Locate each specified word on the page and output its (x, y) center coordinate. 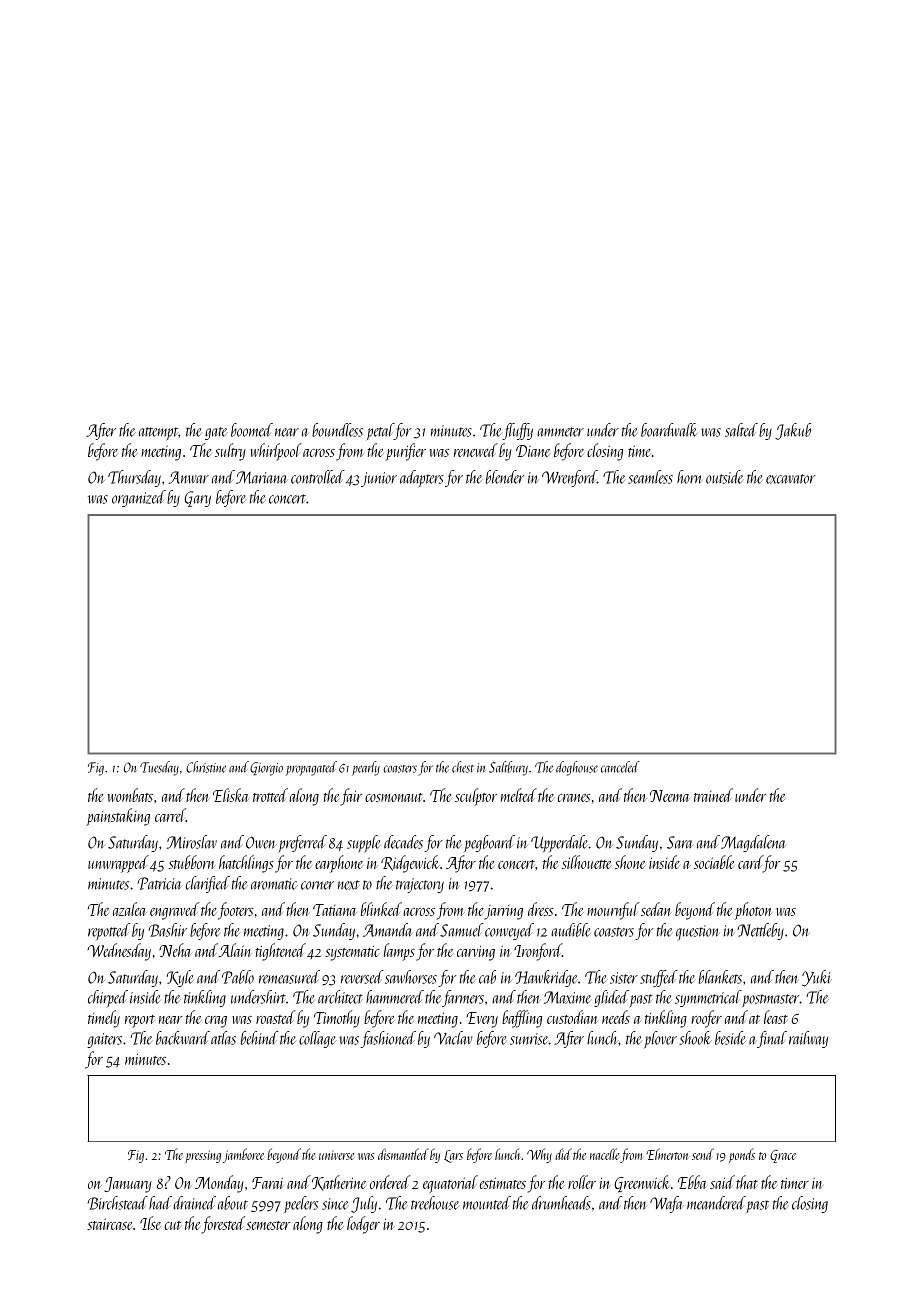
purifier (406, 452)
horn (689, 477)
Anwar (188, 477)
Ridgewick (410, 864)
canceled (620, 767)
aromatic (274, 884)
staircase (110, 1224)
